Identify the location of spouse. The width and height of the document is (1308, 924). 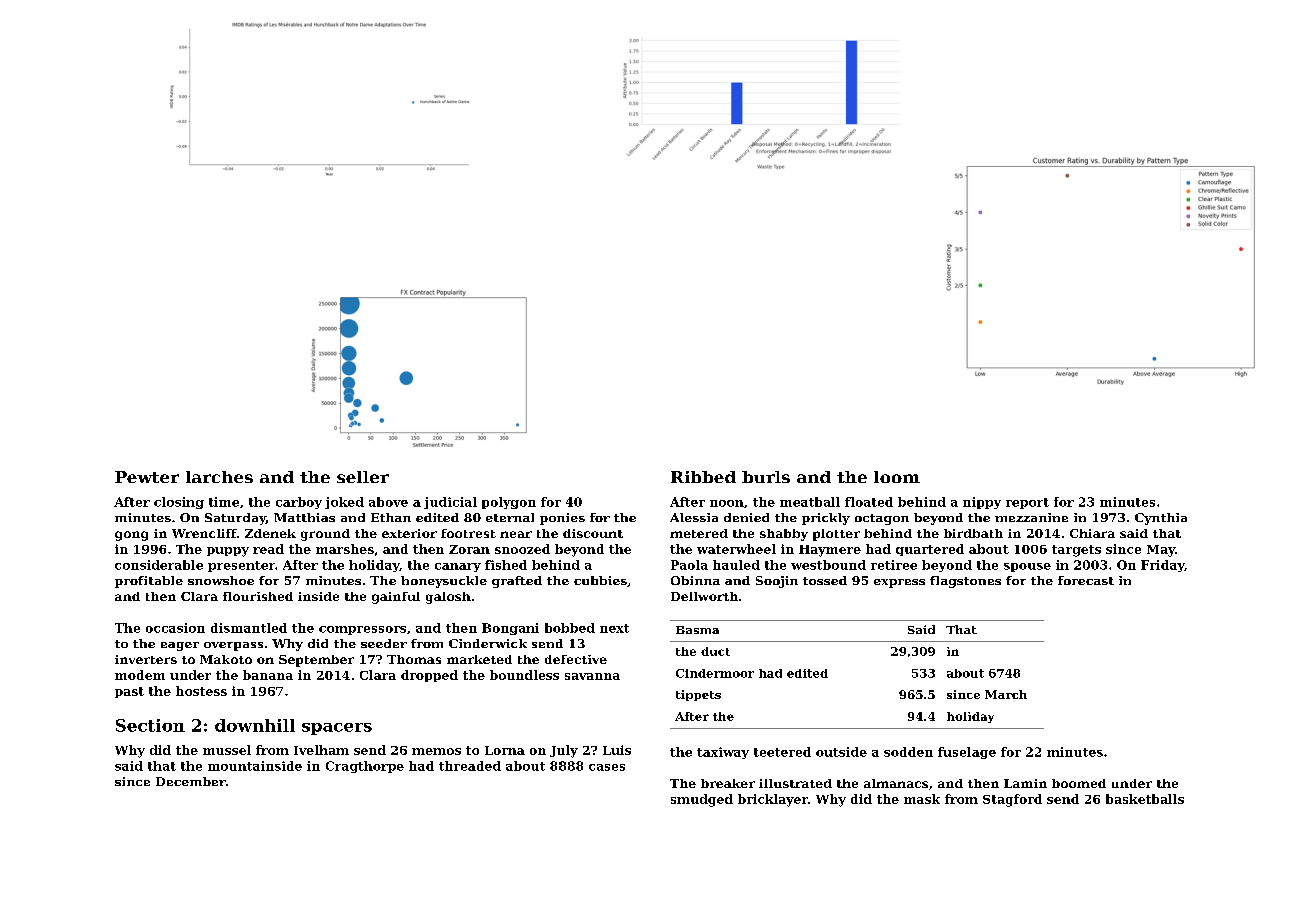
(1027, 567).
